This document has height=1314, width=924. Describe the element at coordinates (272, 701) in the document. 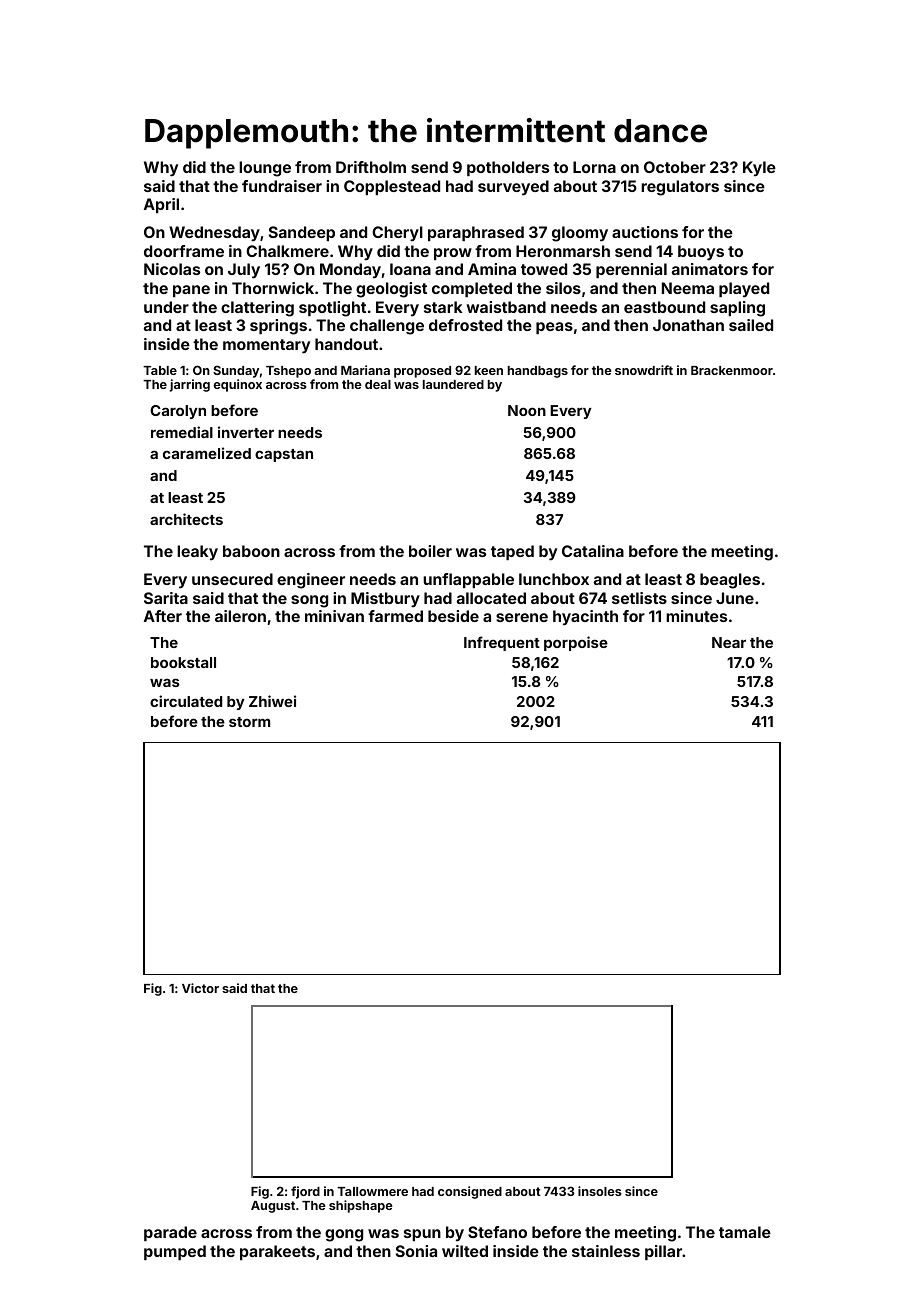

I see `Zhiwei` at that location.
